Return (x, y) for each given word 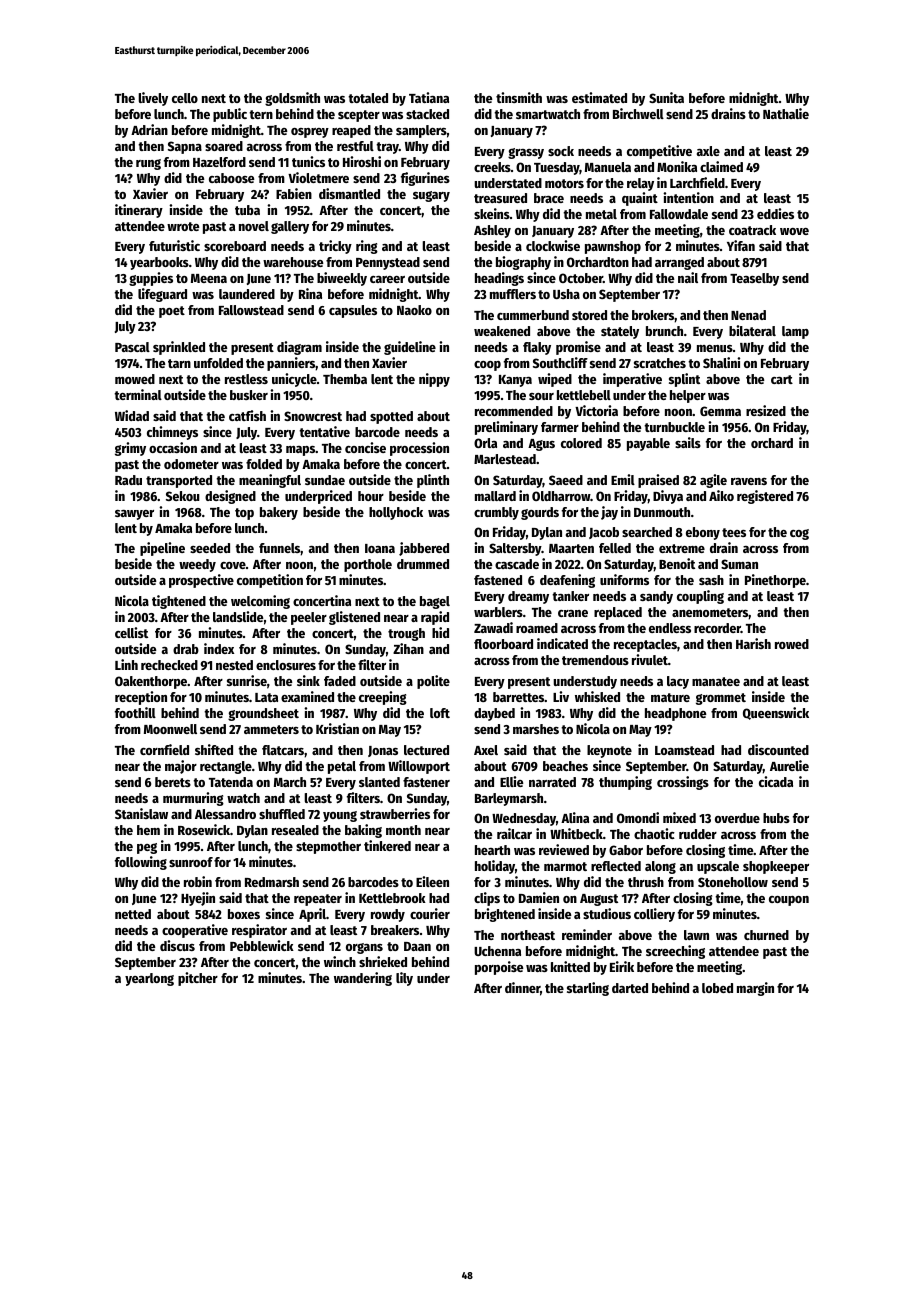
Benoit (677, 563)
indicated (562, 643)
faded (340, 681)
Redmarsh (272, 882)
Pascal (132, 347)
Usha (566, 294)
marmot (565, 866)
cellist (131, 632)
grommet (721, 699)
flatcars (283, 750)
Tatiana (429, 97)
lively (153, 99)
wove (794, 231)
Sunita (666, 97)
